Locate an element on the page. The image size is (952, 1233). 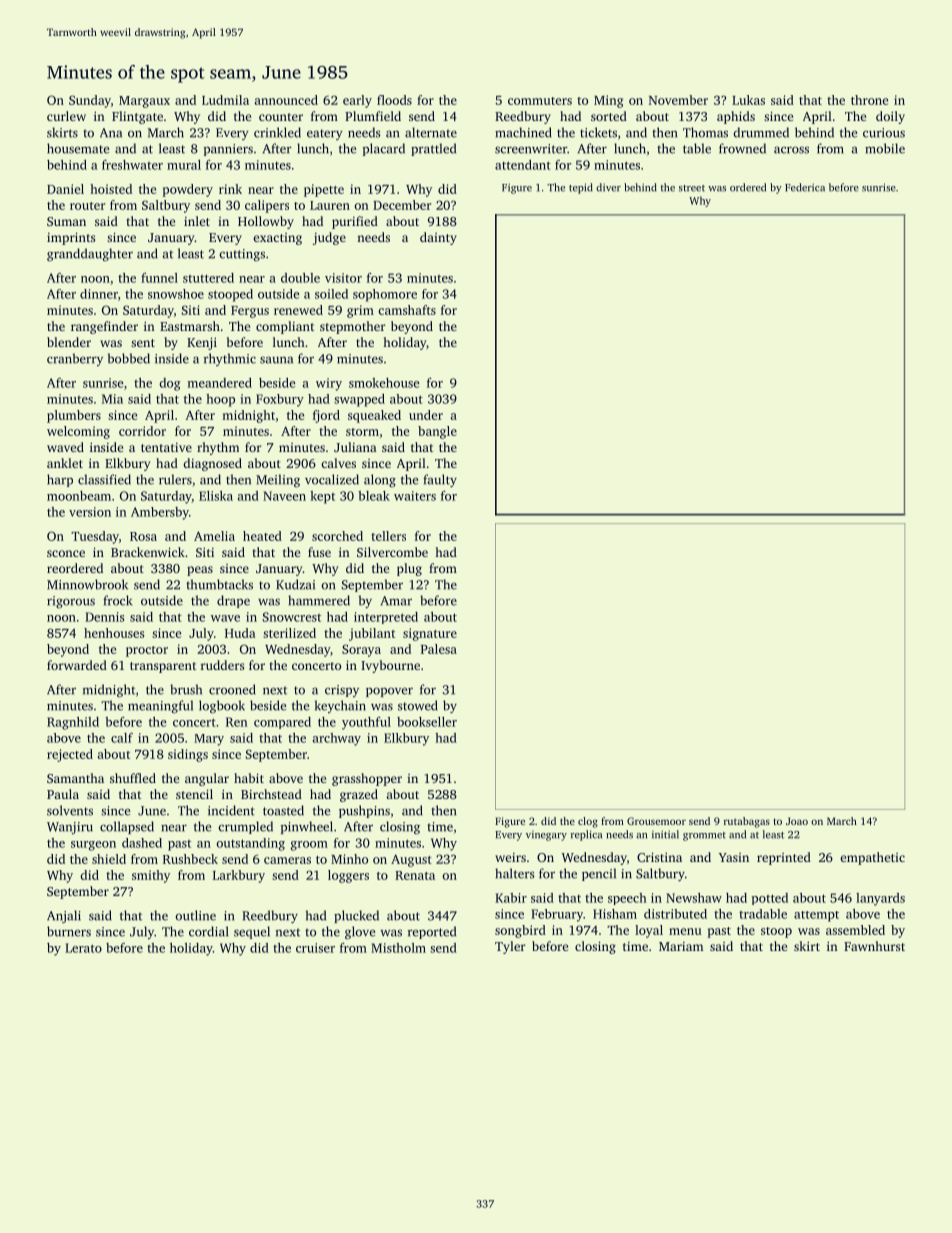
street is located at coordinates (692, 188).
